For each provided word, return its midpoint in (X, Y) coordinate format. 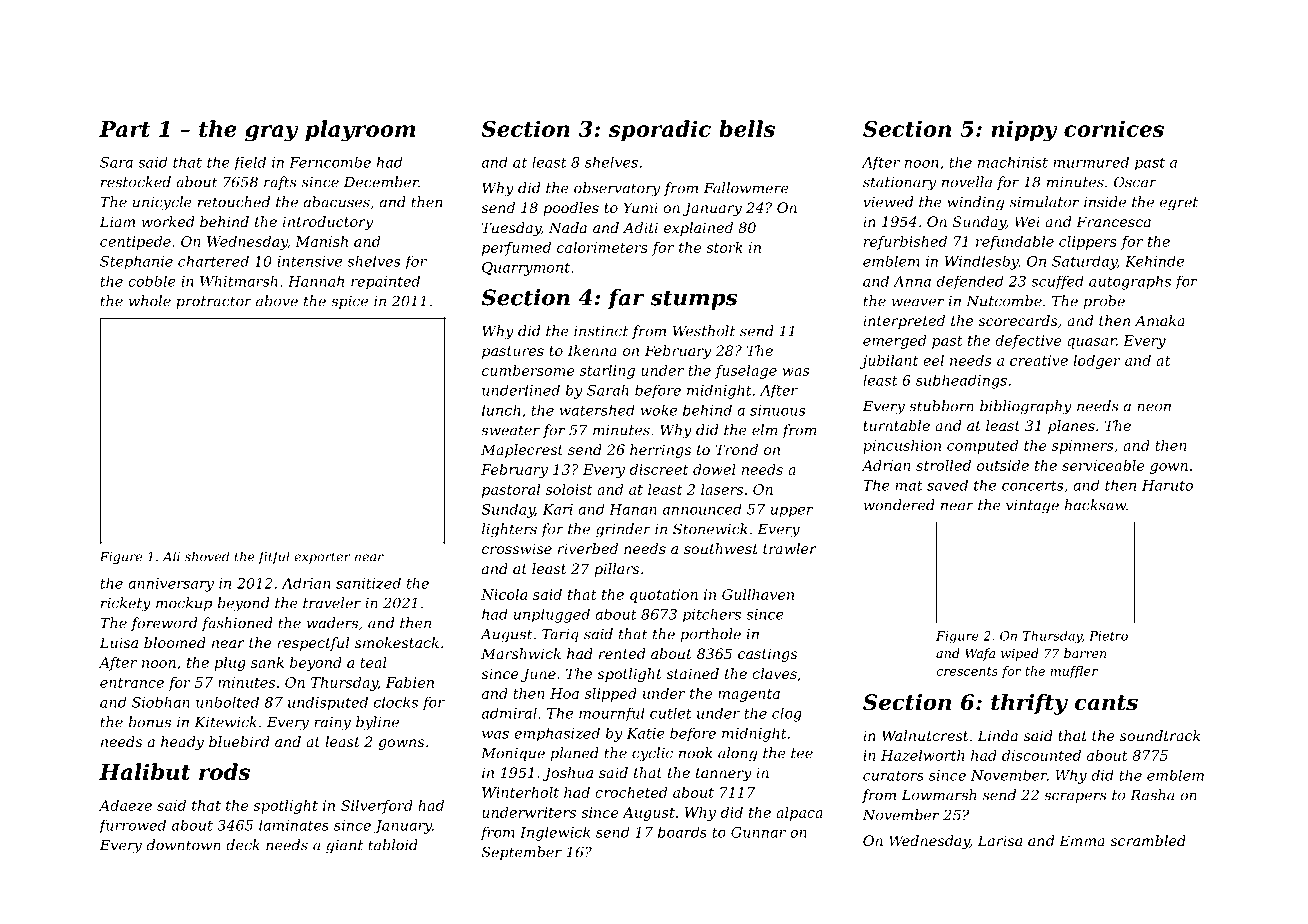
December (381, 182)
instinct (601, 331)
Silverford (377, 807)
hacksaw (1095, 505)
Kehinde (1154, 261)
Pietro (1108, 636)
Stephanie (136, 263)
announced (702, 509)
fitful (274, 557)
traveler (332, 603)
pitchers (712, 615)
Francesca (1113, 221)
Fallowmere (746, 188)
